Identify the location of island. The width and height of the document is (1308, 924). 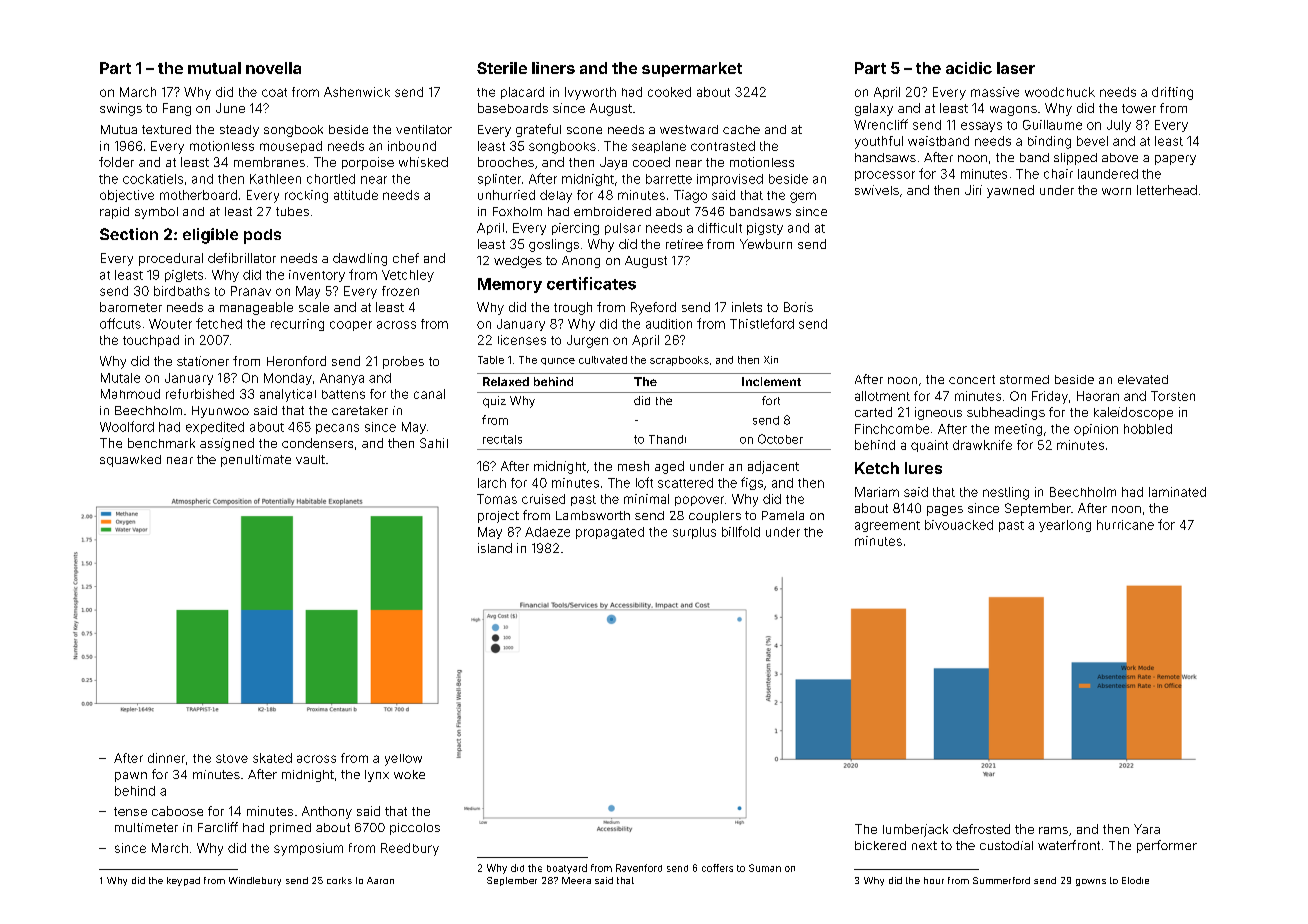
(495, 548).
